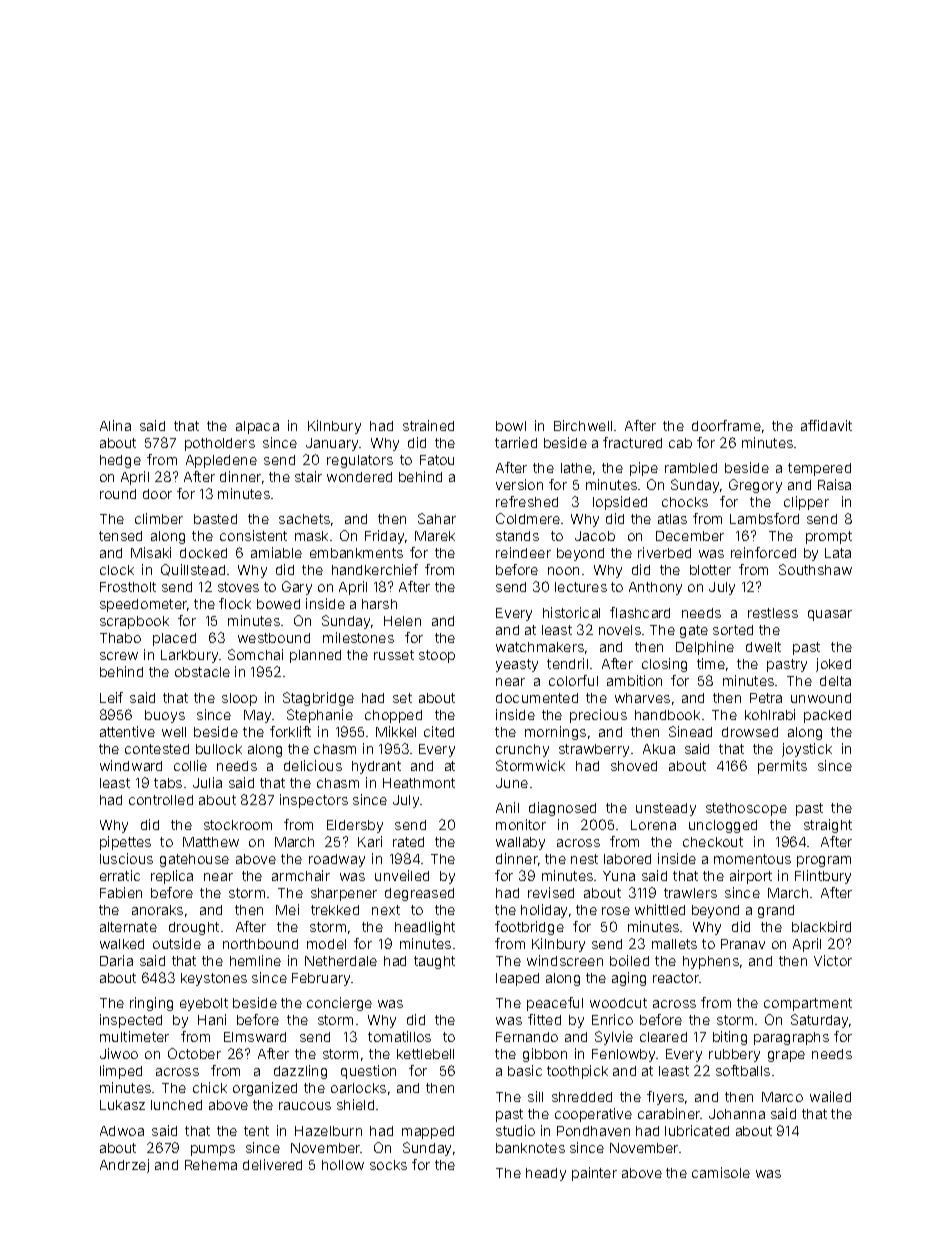 Image resolution: width=952 pixels, height=1233 pixels. I want to click on Rehema, so click(211, 1165).
